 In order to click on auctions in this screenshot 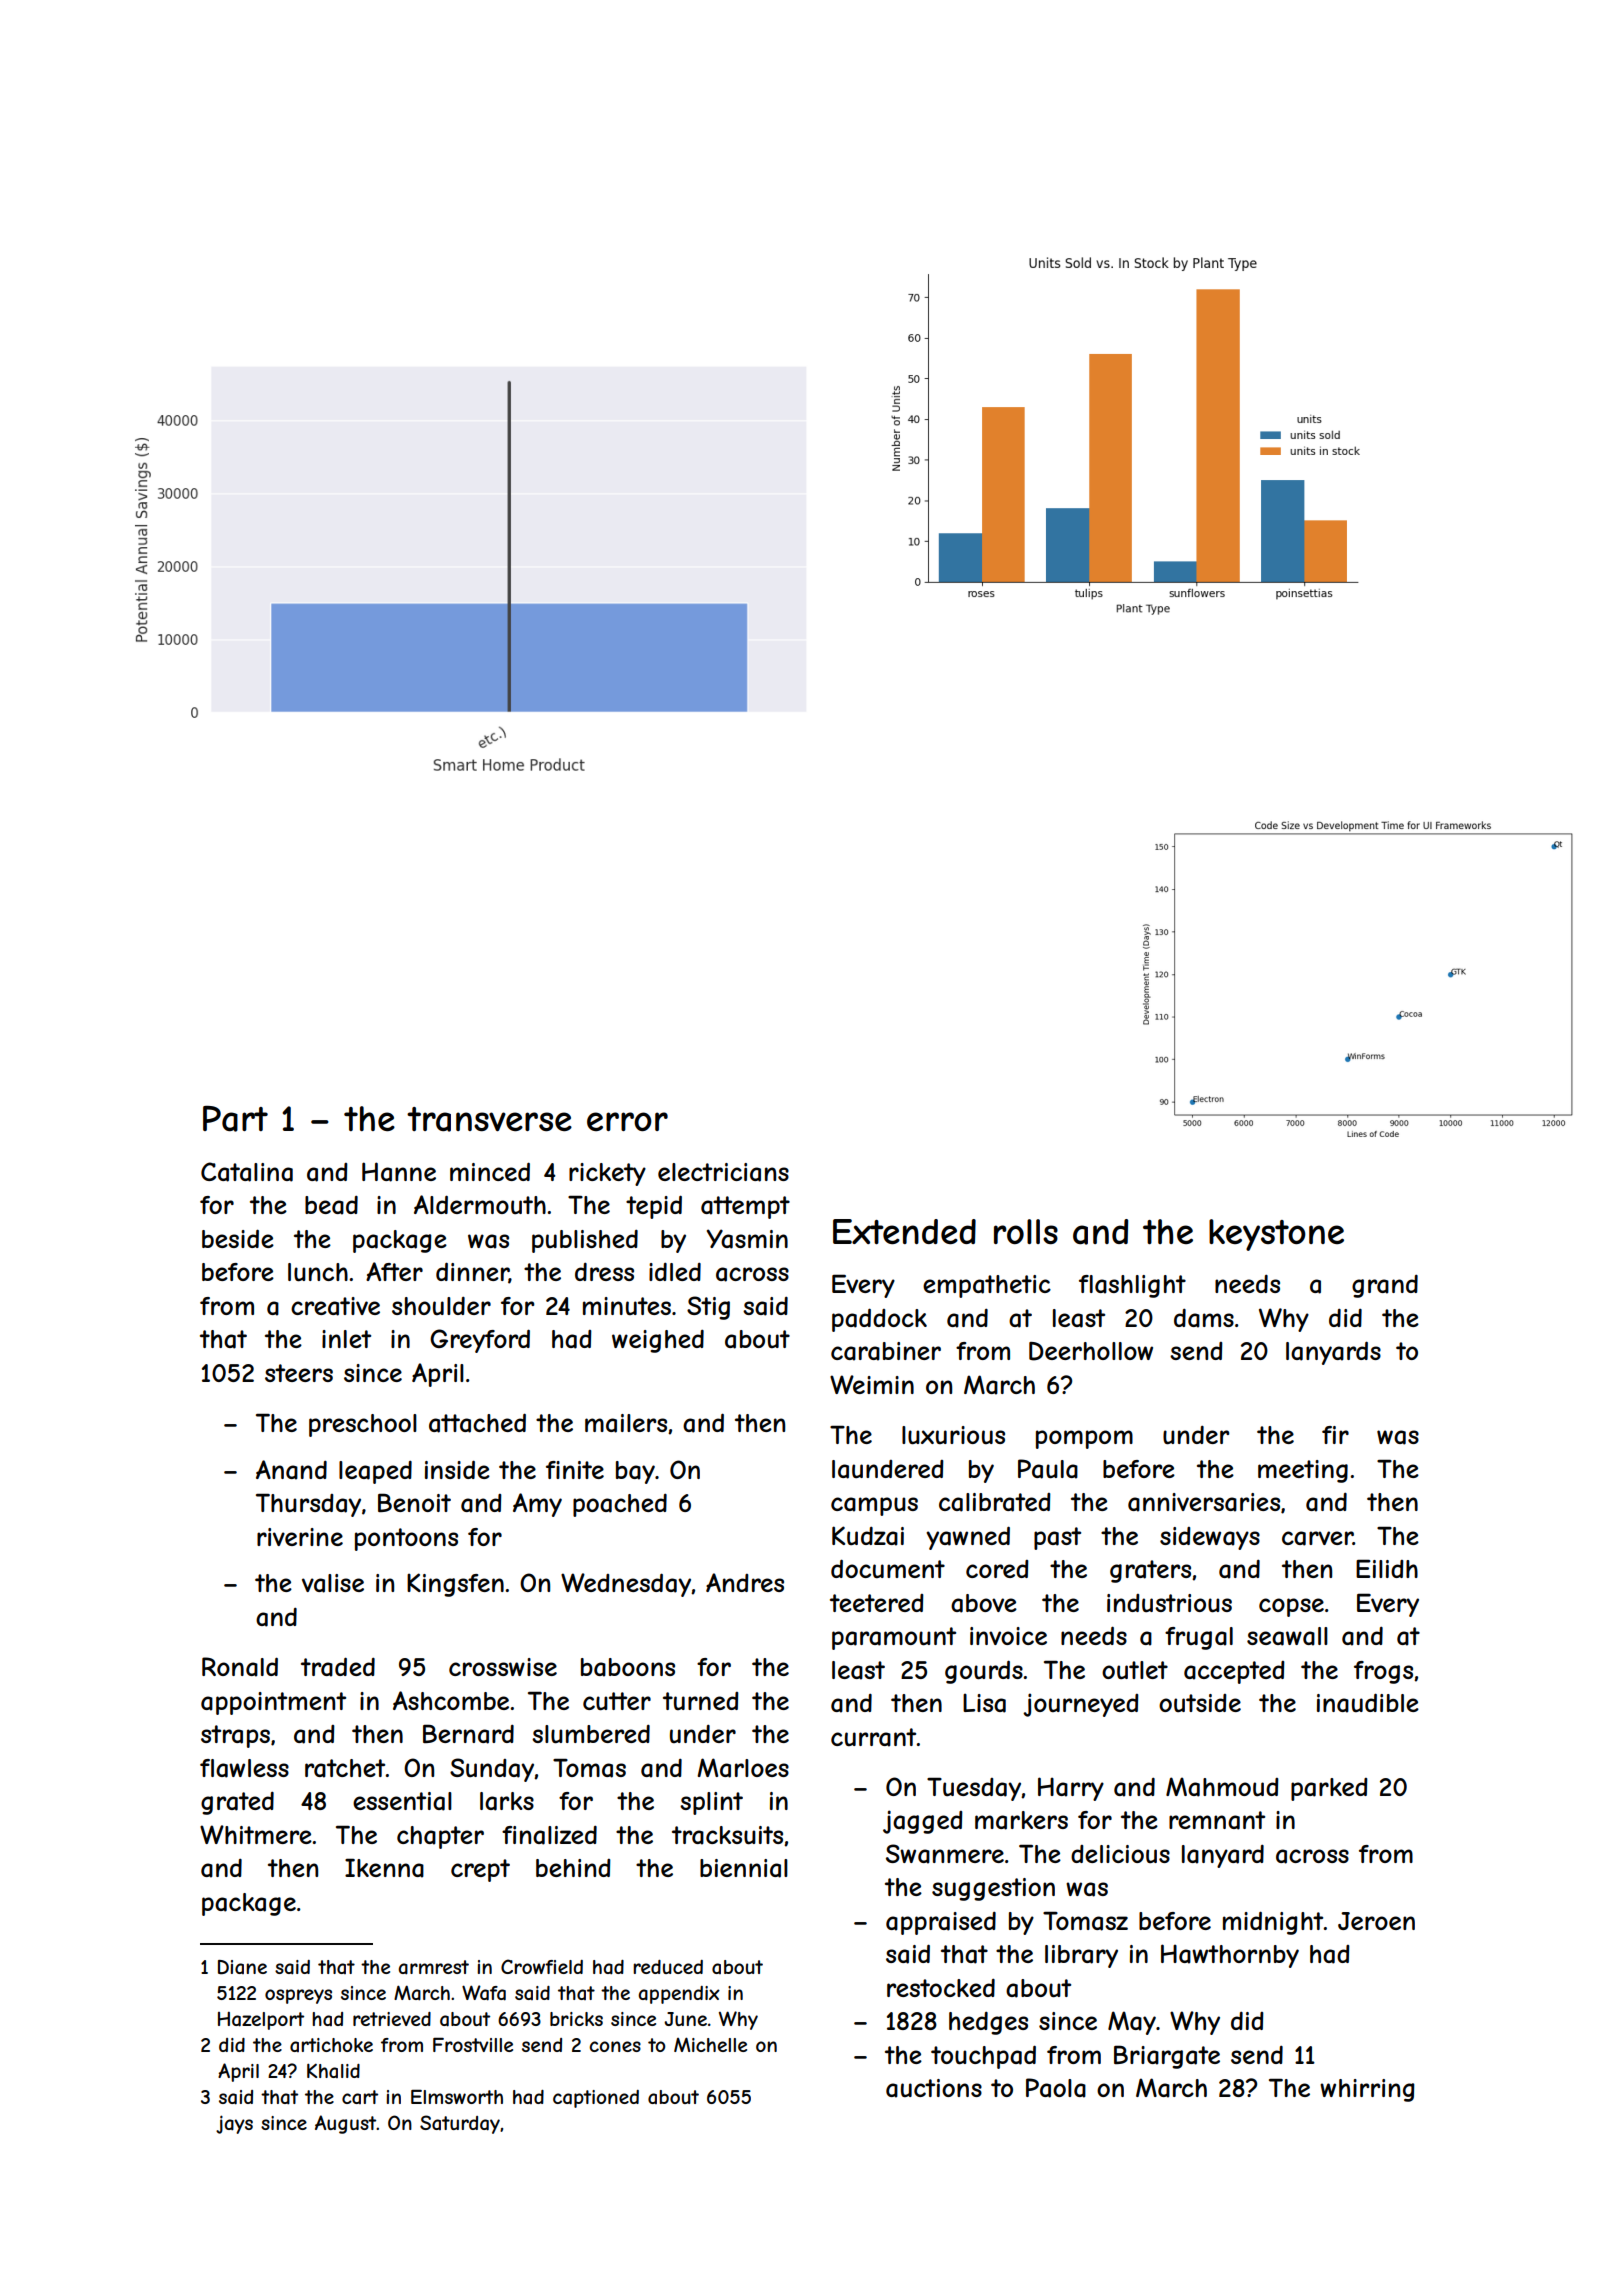, I will do `click(934, 2088)`.
